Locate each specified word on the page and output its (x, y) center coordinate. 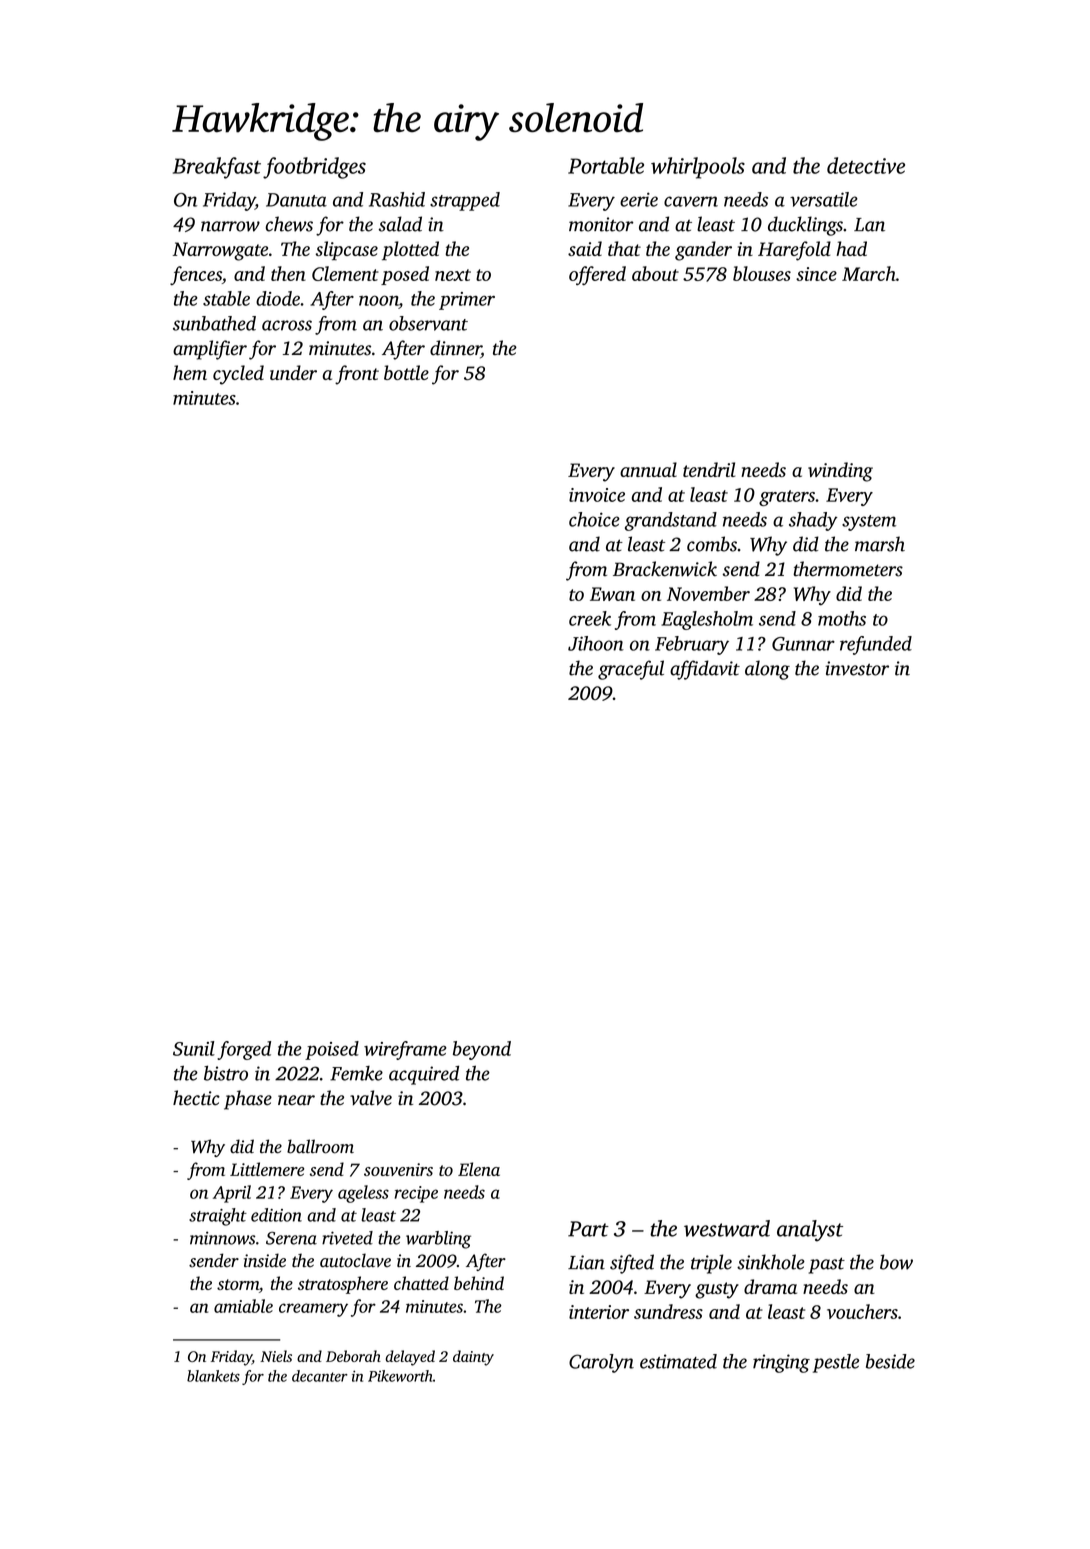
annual (648, 469)
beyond (482, 1050)
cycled (238, 375)
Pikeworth (400, 1376)
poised (332, 1050)
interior (599, 1312)
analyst (810, 1231)
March (869, 273)
